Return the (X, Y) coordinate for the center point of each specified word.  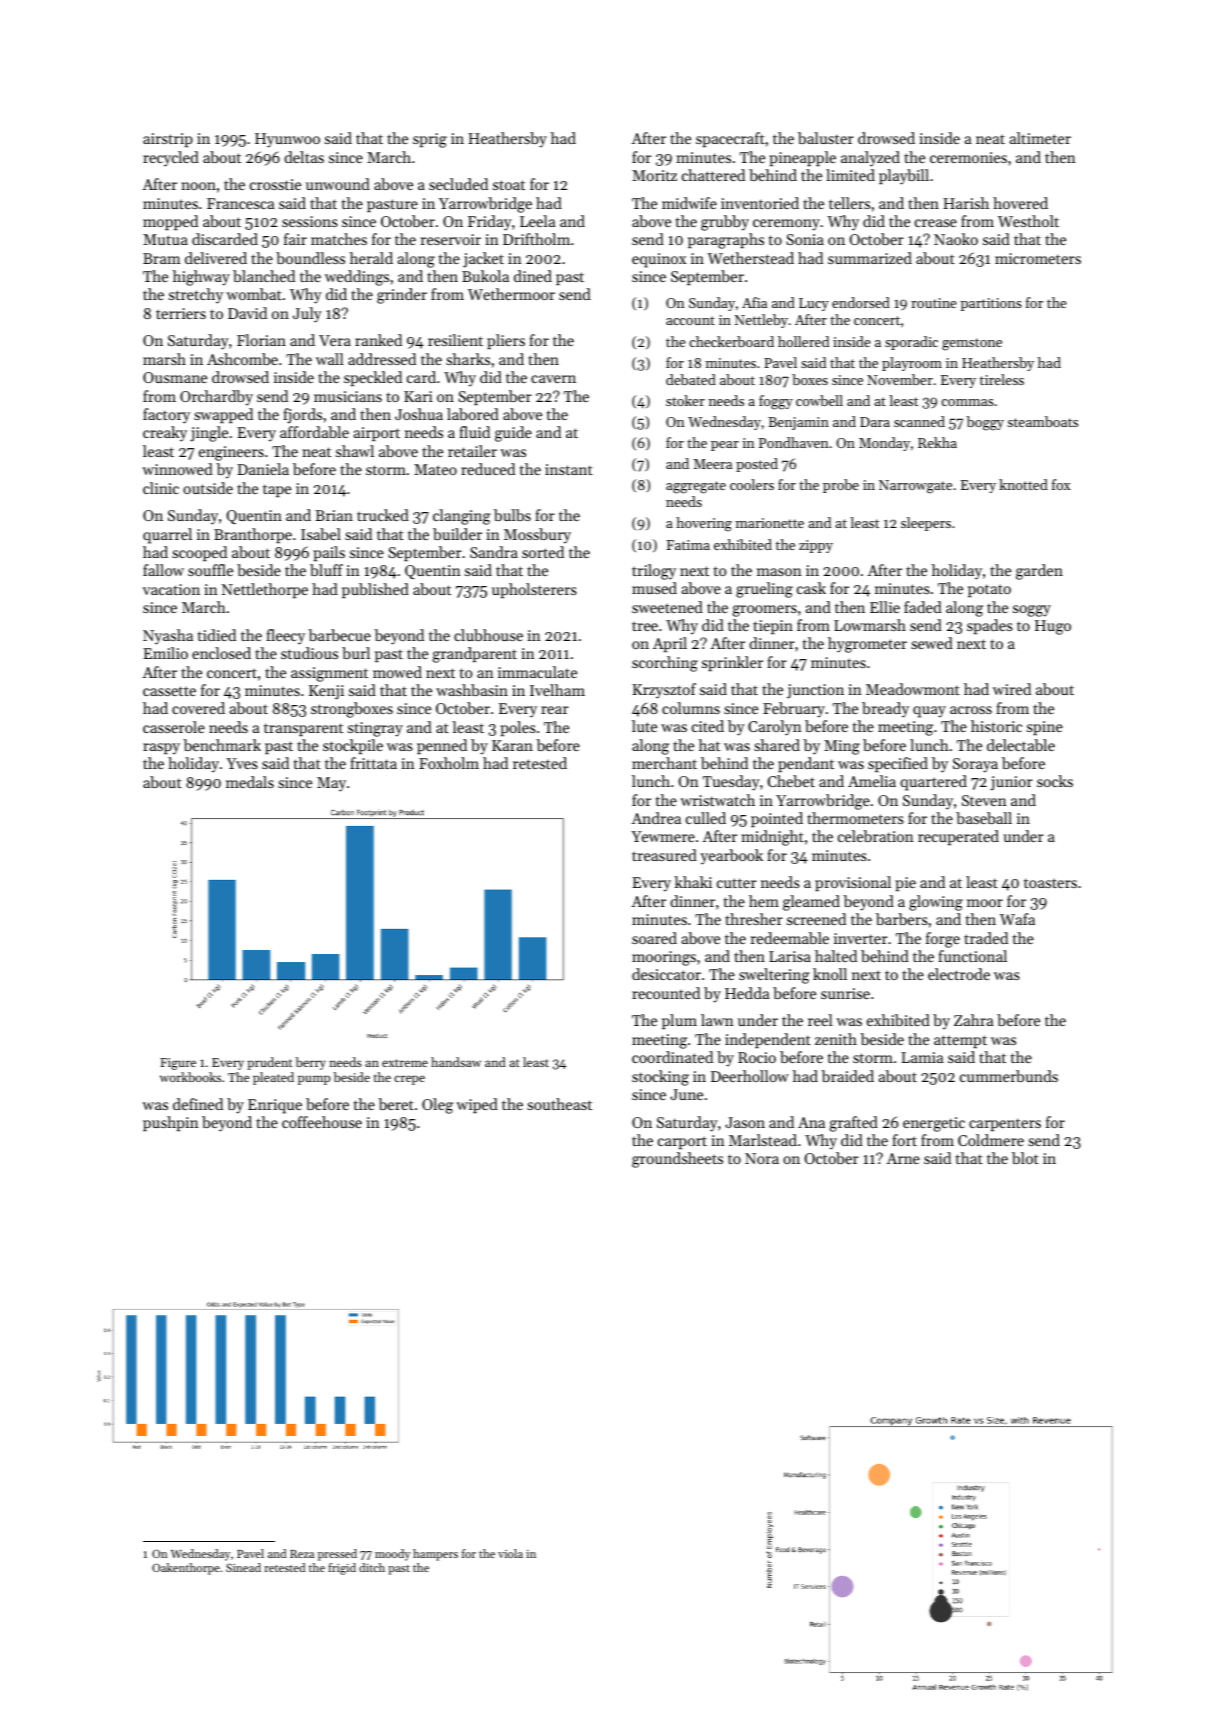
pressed (337, 1555)
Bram (161, 258)
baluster (826, 138)
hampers (435, 1555)
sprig (430, 140)
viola (510, 1553)
